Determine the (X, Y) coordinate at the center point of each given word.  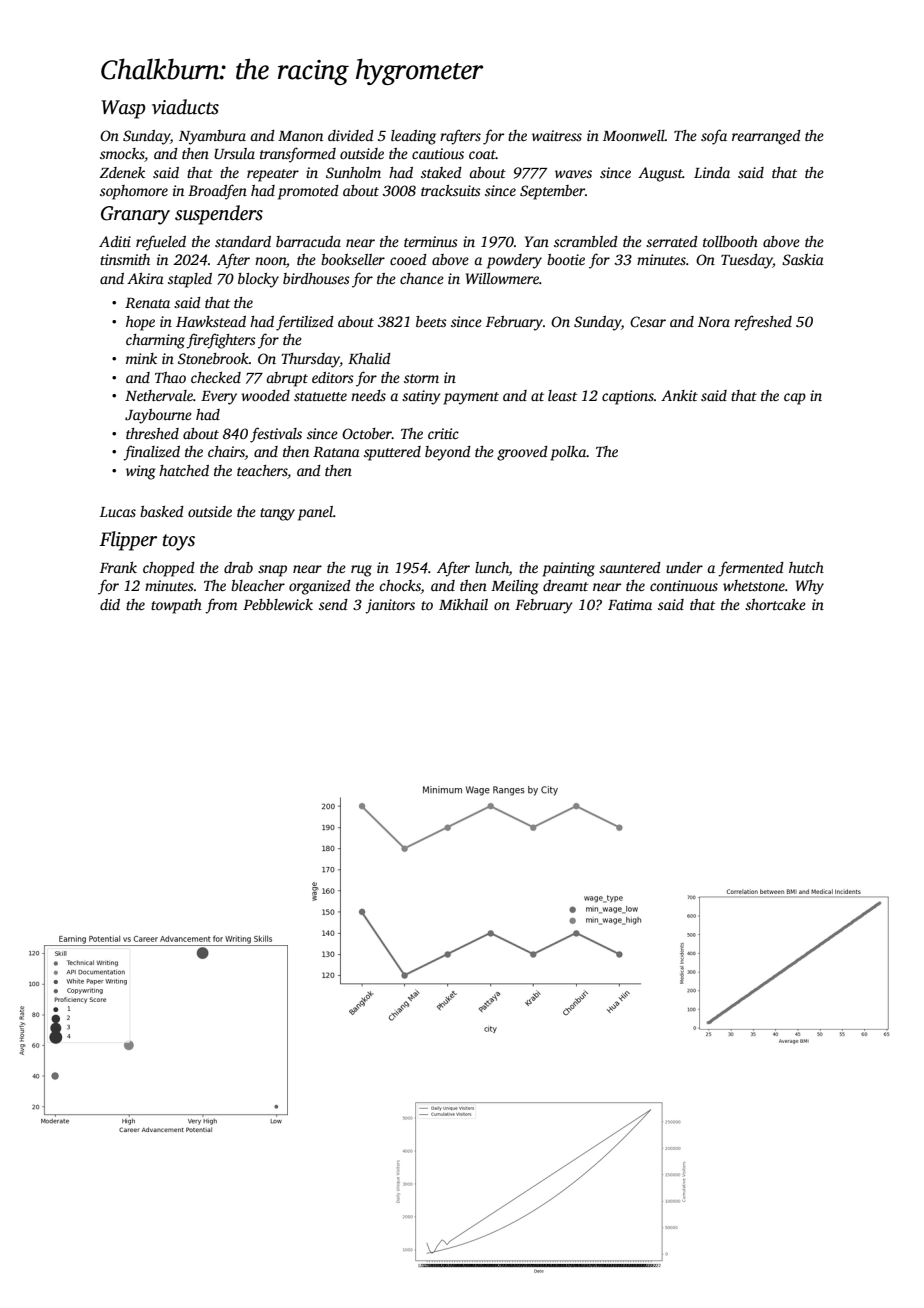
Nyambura (212, 137)
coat (482, 154)
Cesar (648, 321)
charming (155, 341)
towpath (176, 606)
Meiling (515, 587)
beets (431, 321)
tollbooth (730, 241)
